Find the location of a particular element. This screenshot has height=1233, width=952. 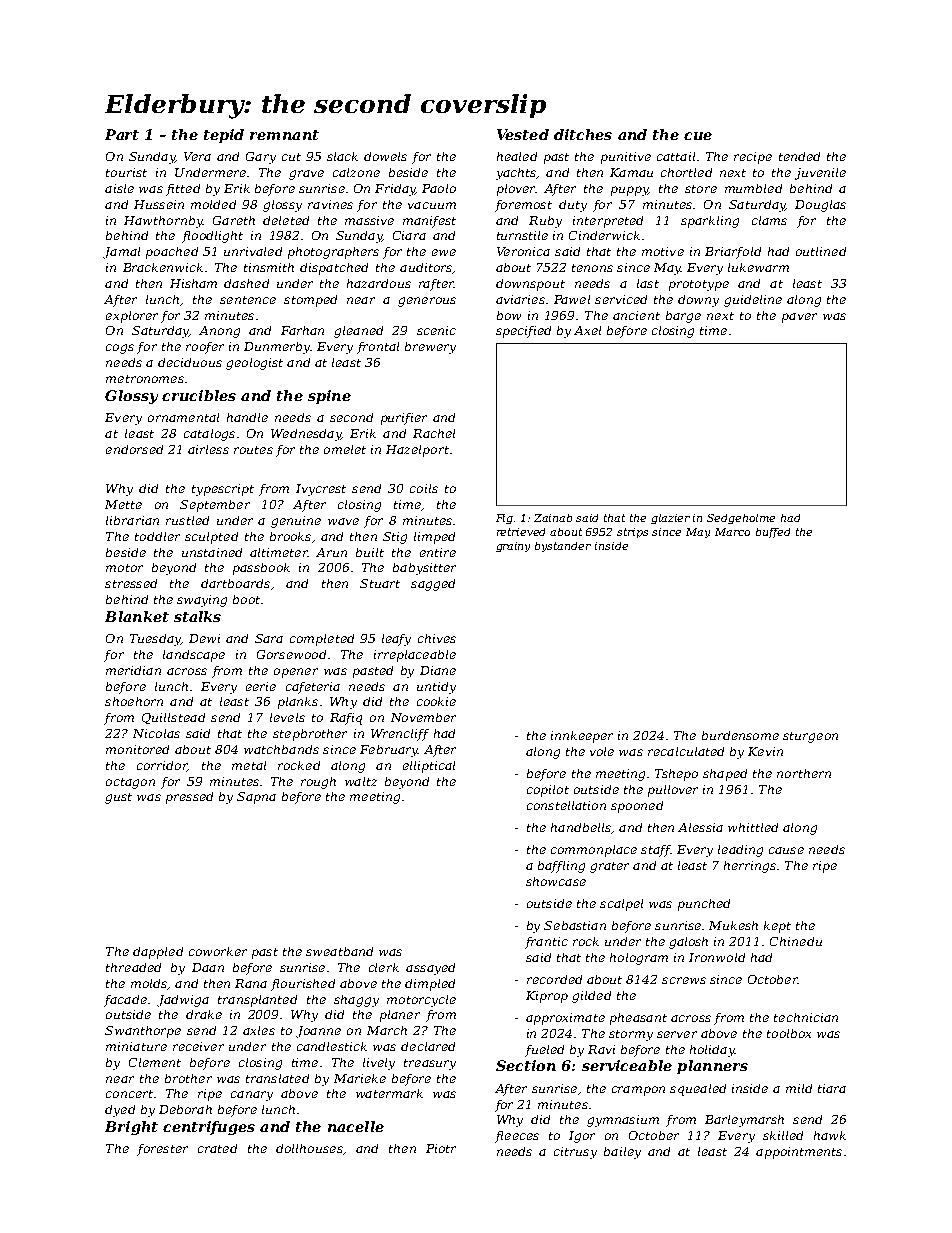

Rachel is located at coordinates (434, 433).
